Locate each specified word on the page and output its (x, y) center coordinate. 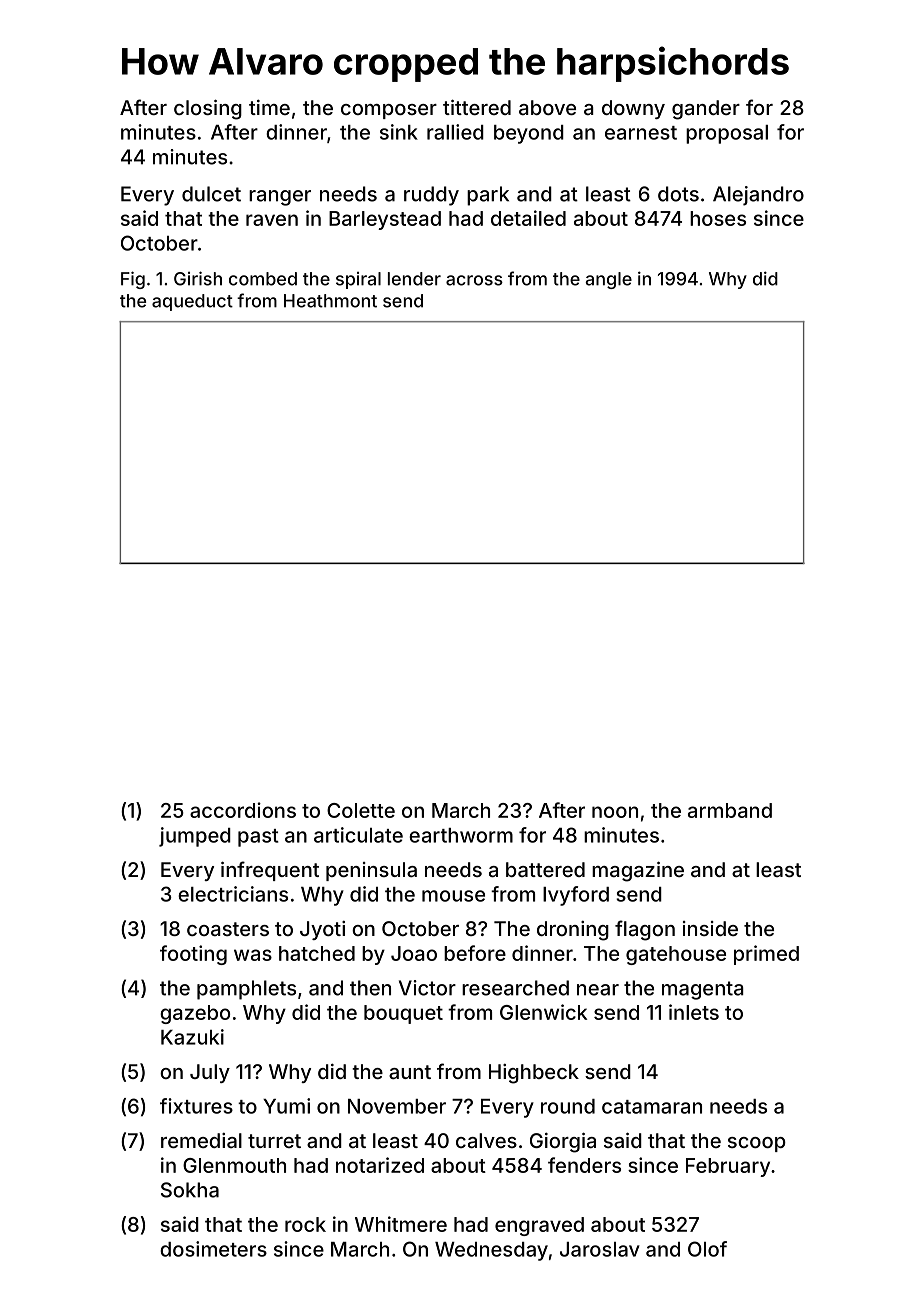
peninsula (371, 871)
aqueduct (192, 302)
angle (608, 280)
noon (615, 812)
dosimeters (213, 1249)
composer (389, 111)
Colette (361, 810)
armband (730, 810)
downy (633, 109)
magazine (638, 871)
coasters (228, 929)
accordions (243, 810)
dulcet (211, 194)
